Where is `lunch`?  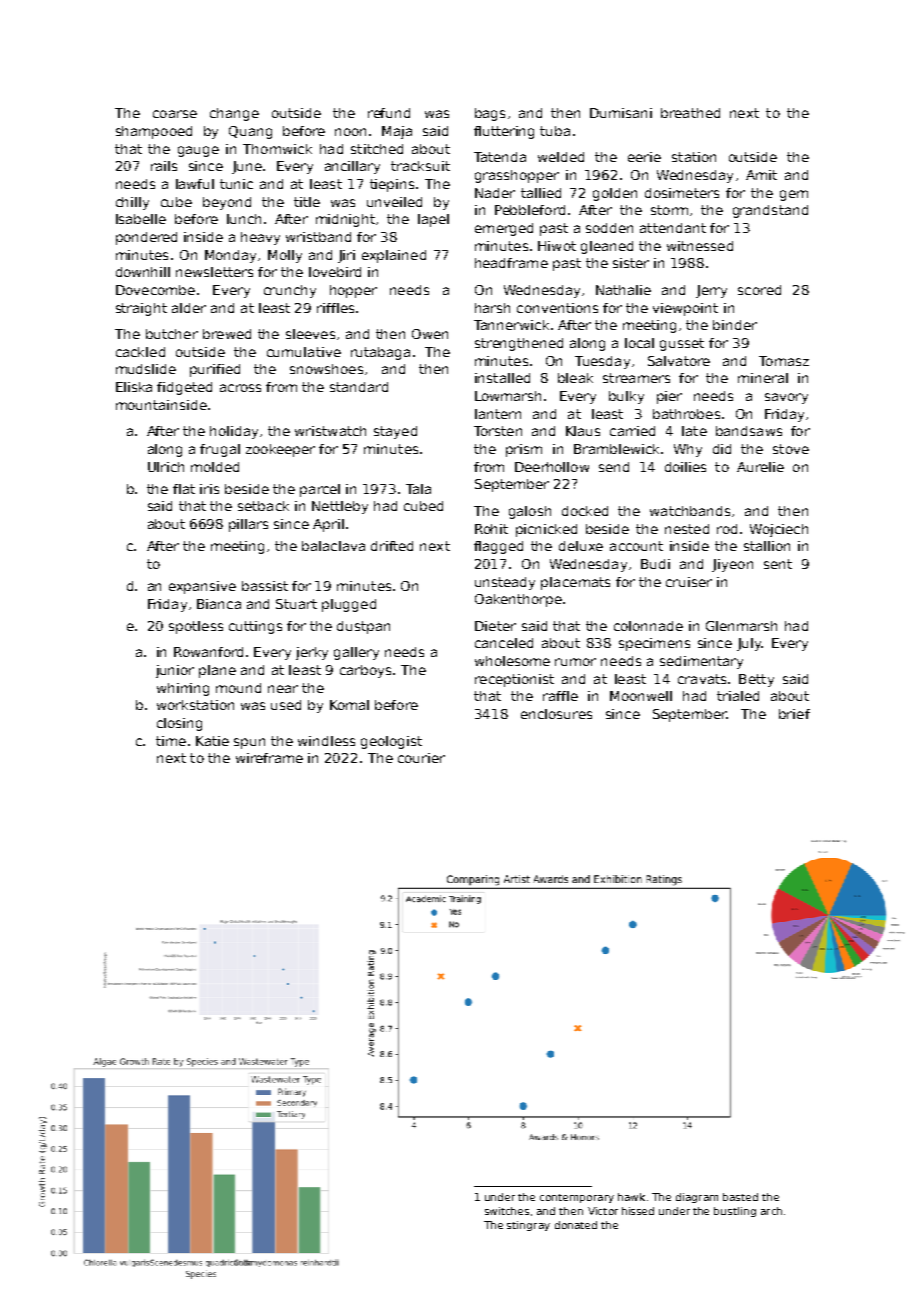 lunch is located at coordinates (244, 219).
